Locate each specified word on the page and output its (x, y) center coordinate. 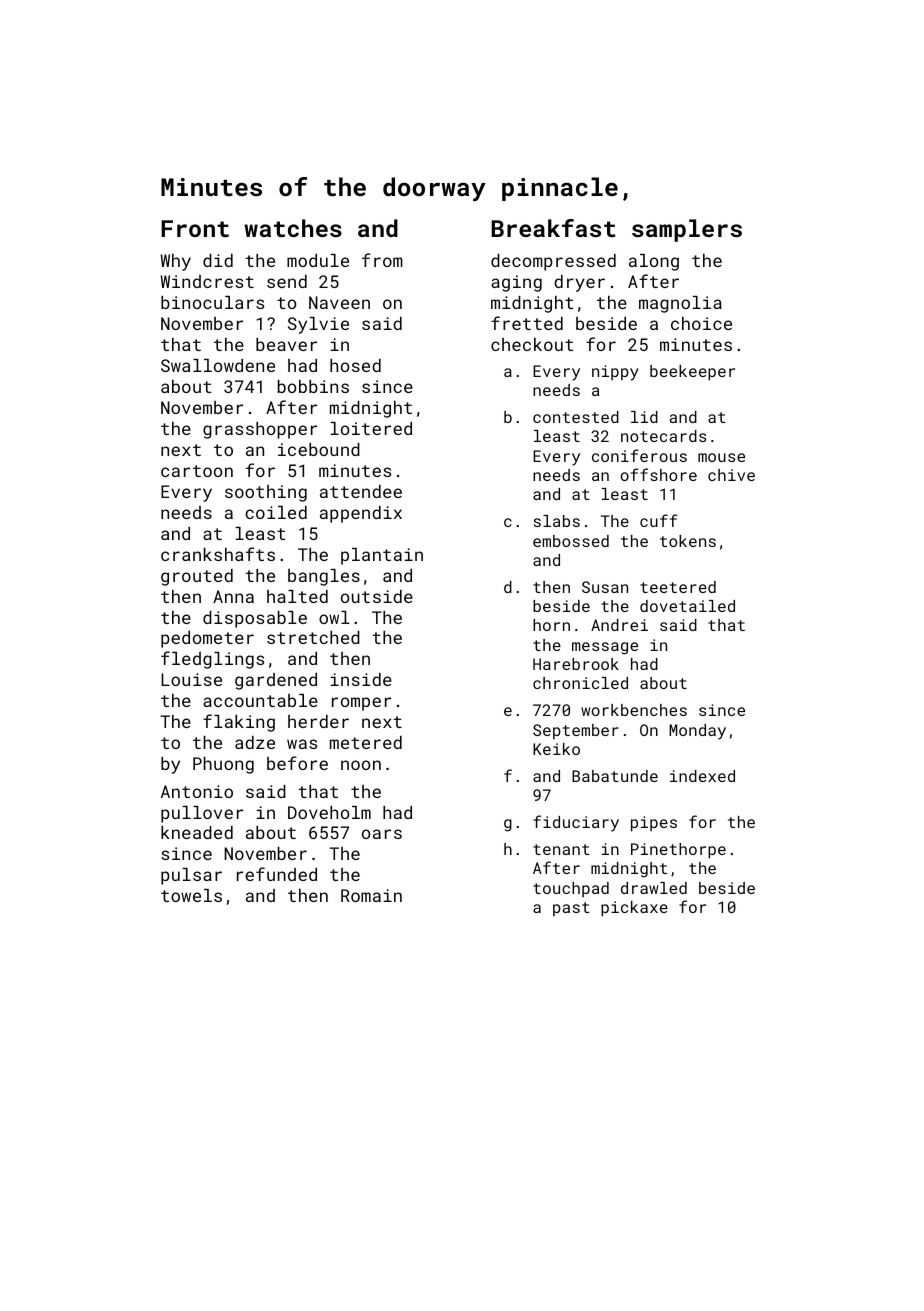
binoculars (212, 302)
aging (516, 283)
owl (334, 617)
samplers (687, 230)
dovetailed (687, 606)
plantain (382, 556)
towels (191, 895)
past (571, 909)
